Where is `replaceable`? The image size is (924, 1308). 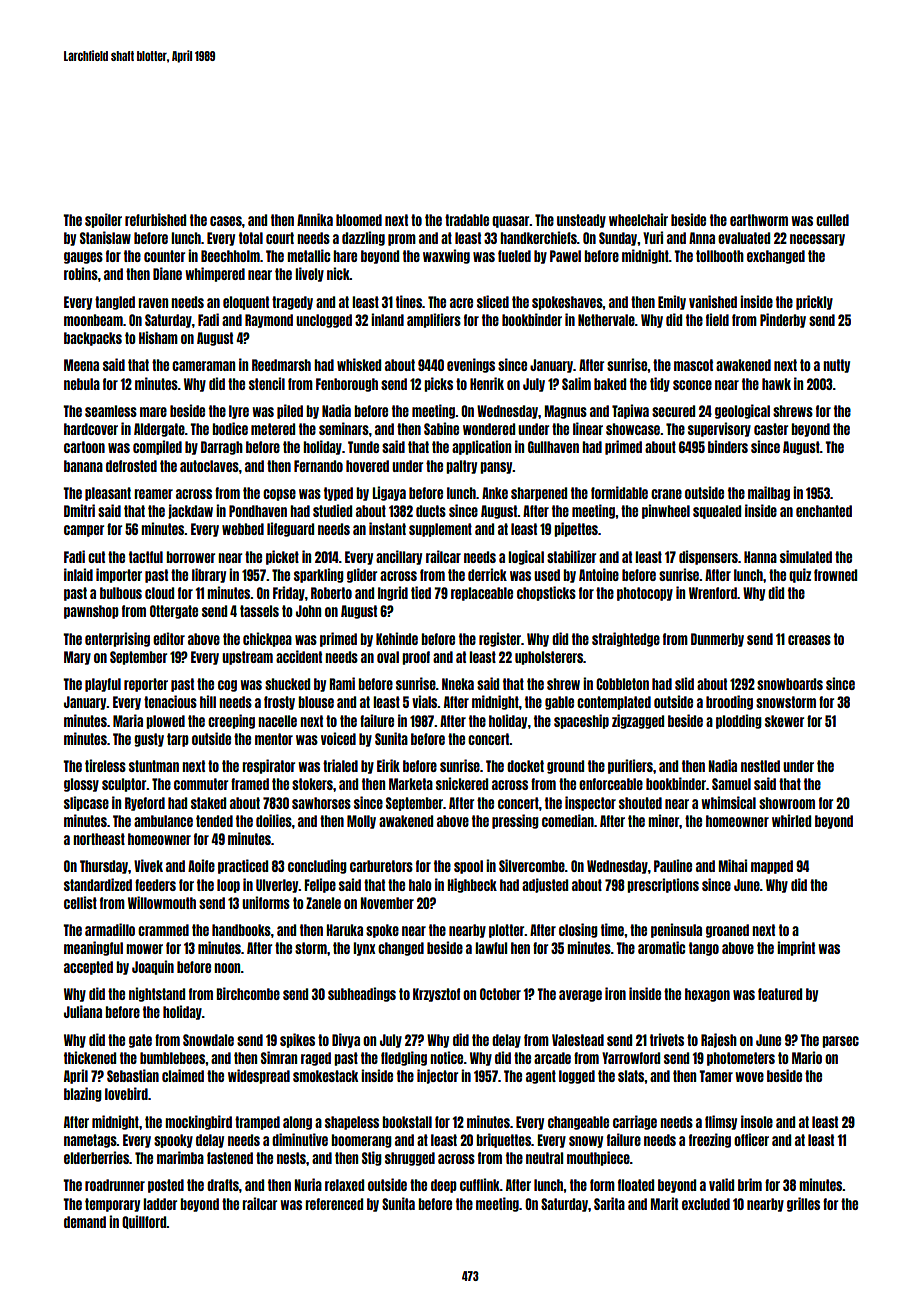 replaceable is located at coordinates (482, 594).
